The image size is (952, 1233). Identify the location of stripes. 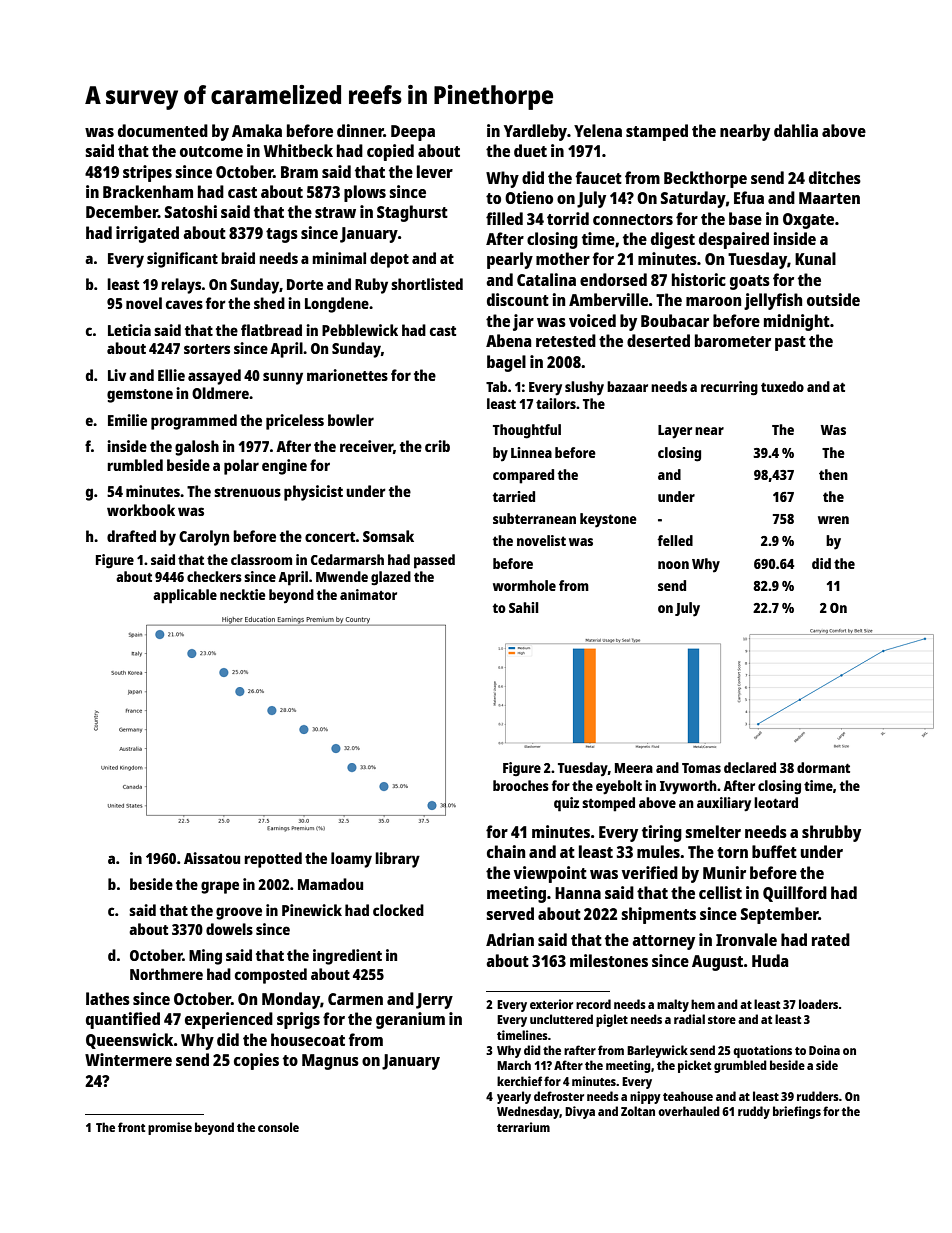
(147, 173).
